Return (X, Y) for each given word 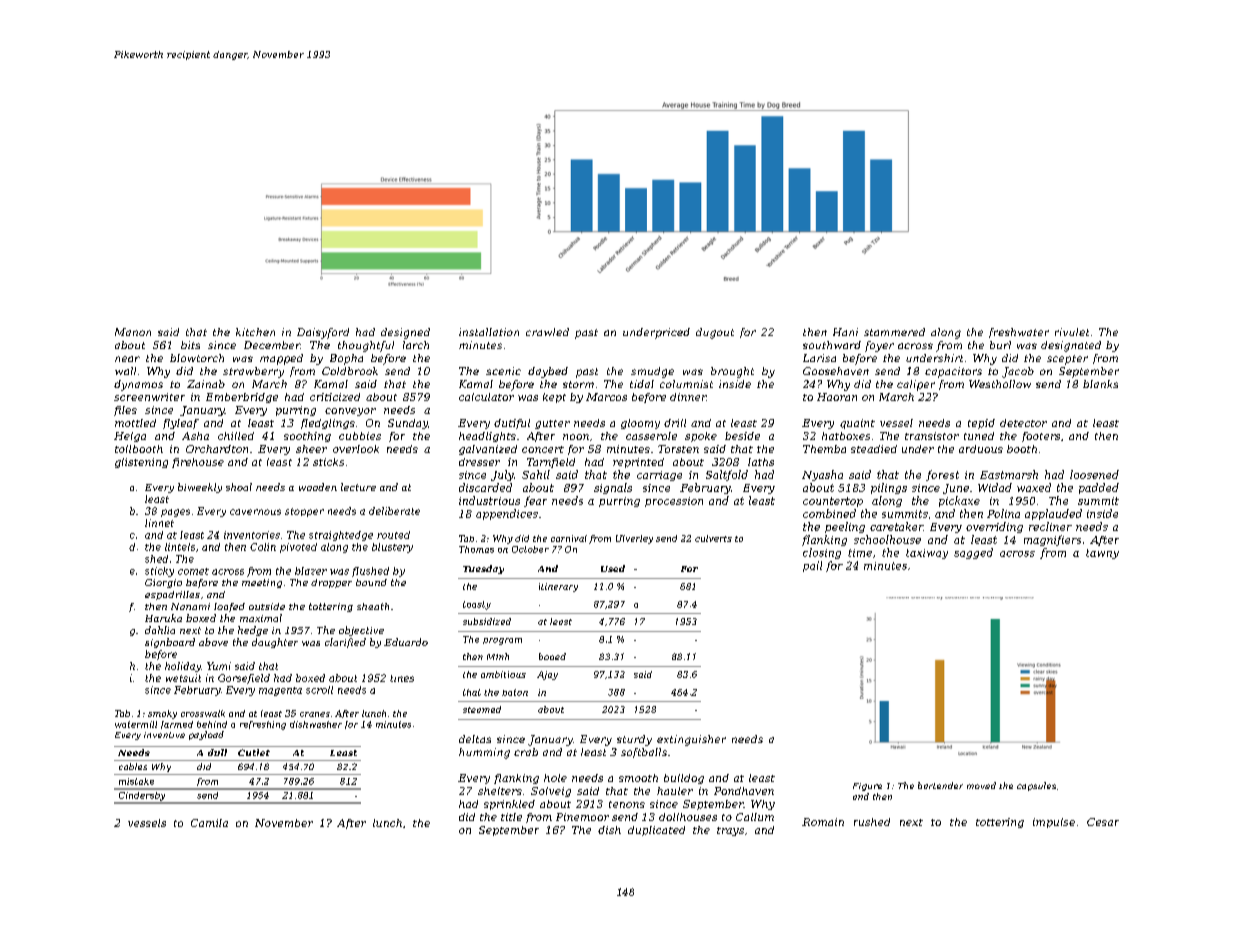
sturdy (634, 740)
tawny (1102, 554)
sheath (373, 606)
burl (1000, 345)
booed (552, 656)
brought (732, 372)
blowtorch (197, 358)
